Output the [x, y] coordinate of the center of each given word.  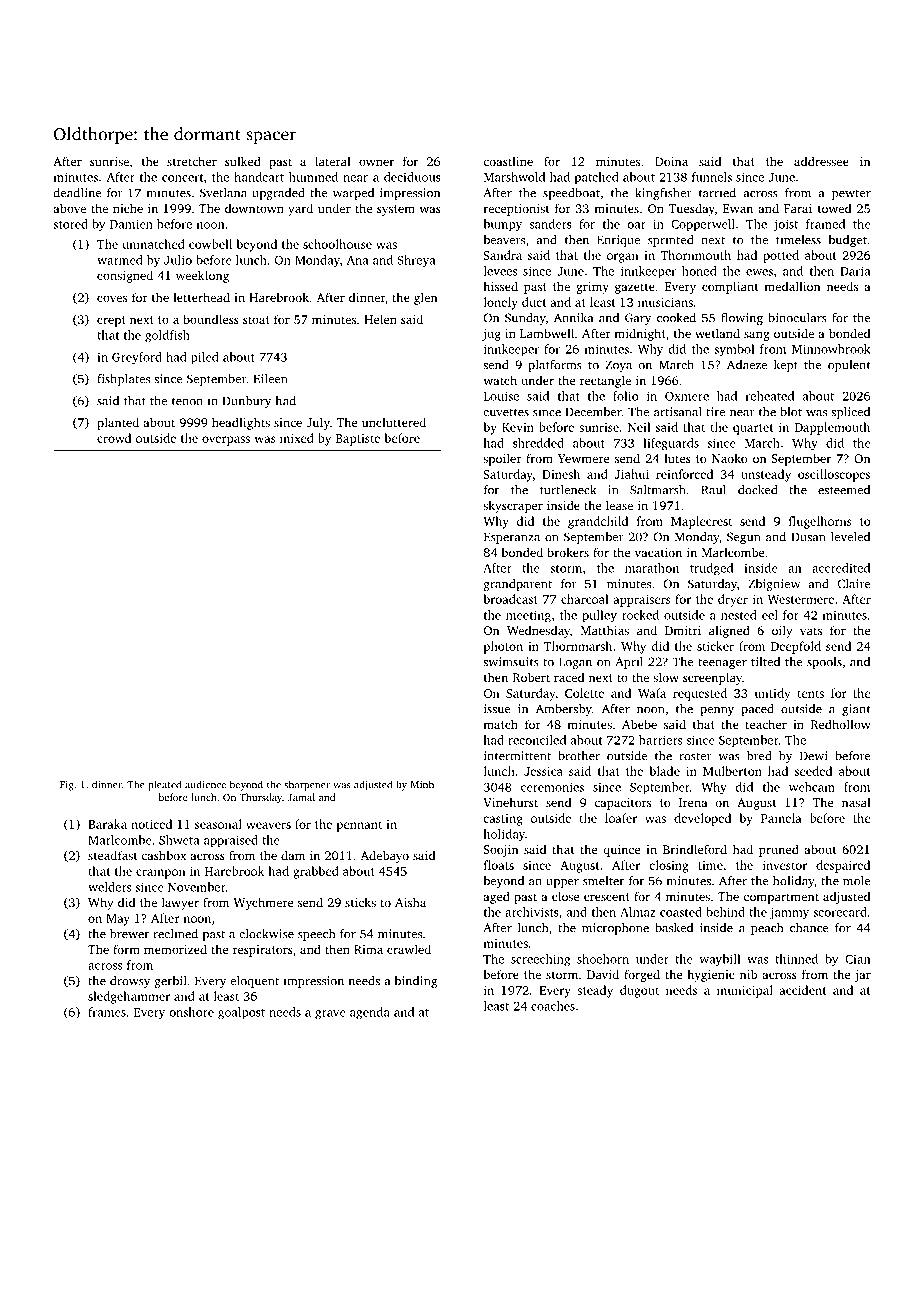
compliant [730, 287]
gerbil [170, 982]
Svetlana [223, 193]
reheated [770, 396]
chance [809, 928]
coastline [508, 161]
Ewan [738, 208]
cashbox [163, 855]
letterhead [201, 297]
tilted [765, 662]
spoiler [502, 459]
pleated [164, 785]
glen [425, 298]
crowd [114, 438]
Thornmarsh [578, 646]
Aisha [410, 902]
